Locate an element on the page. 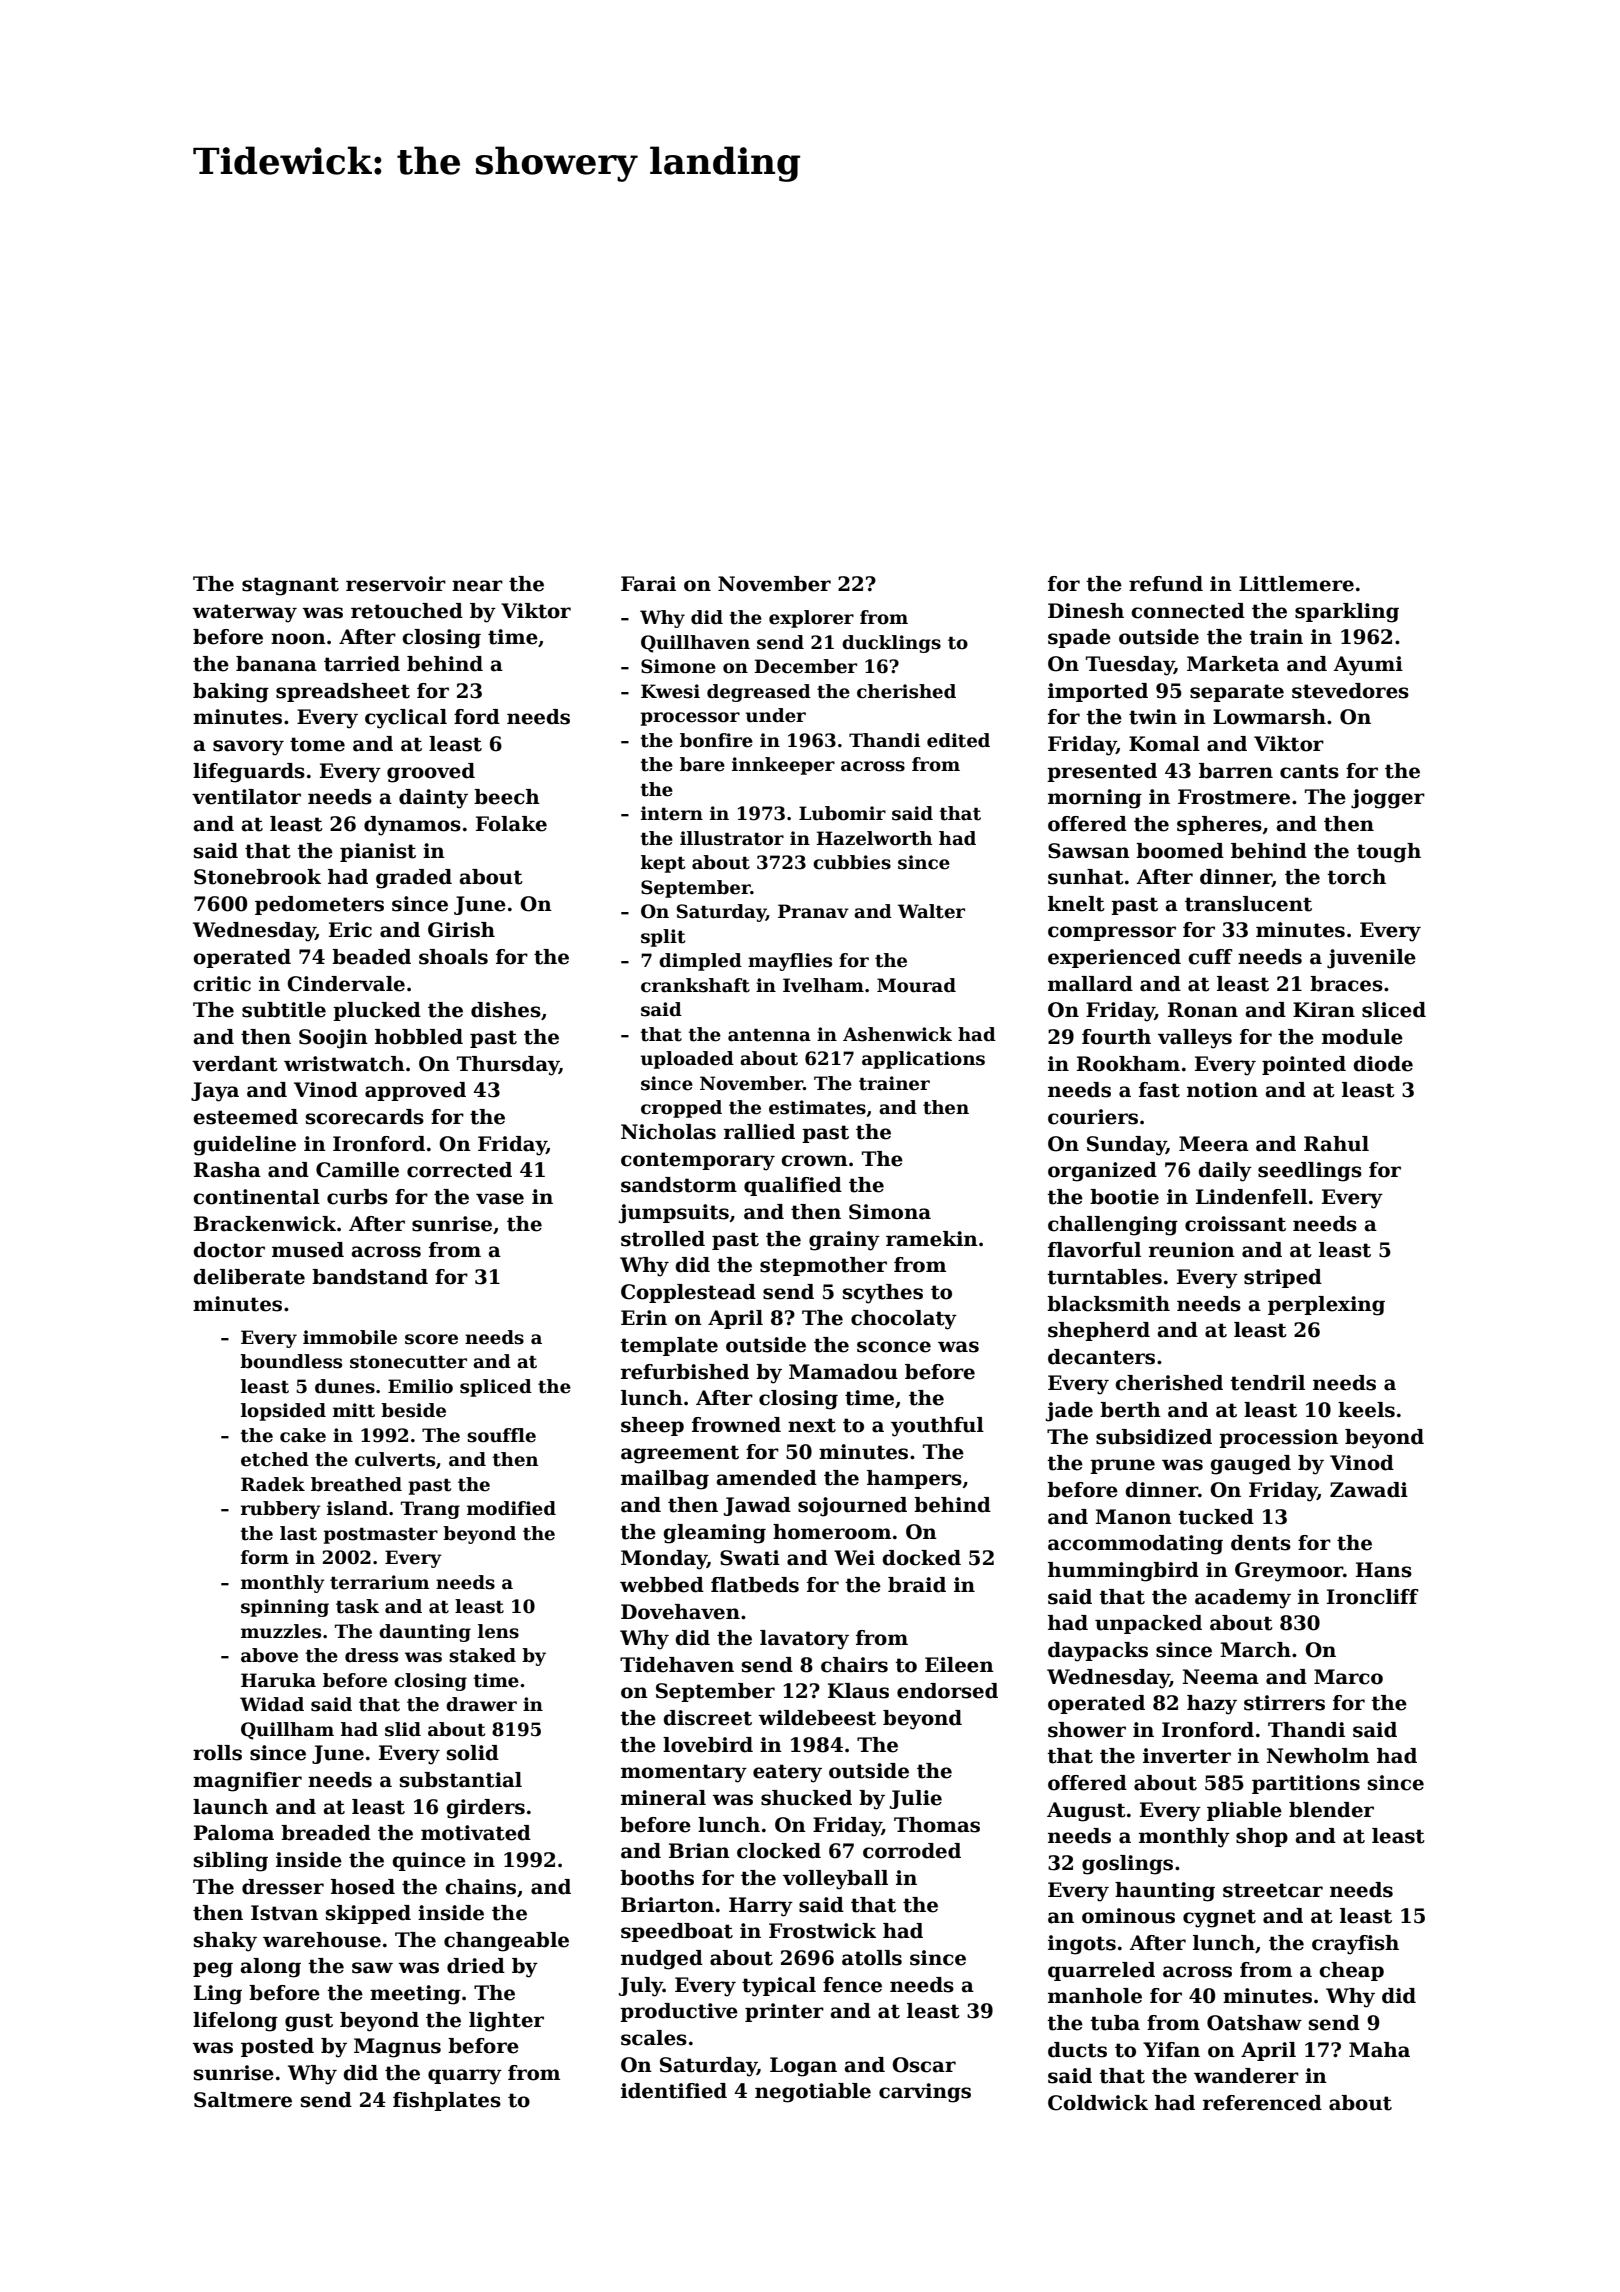  lighter is located at coordinates (506, 2022).
